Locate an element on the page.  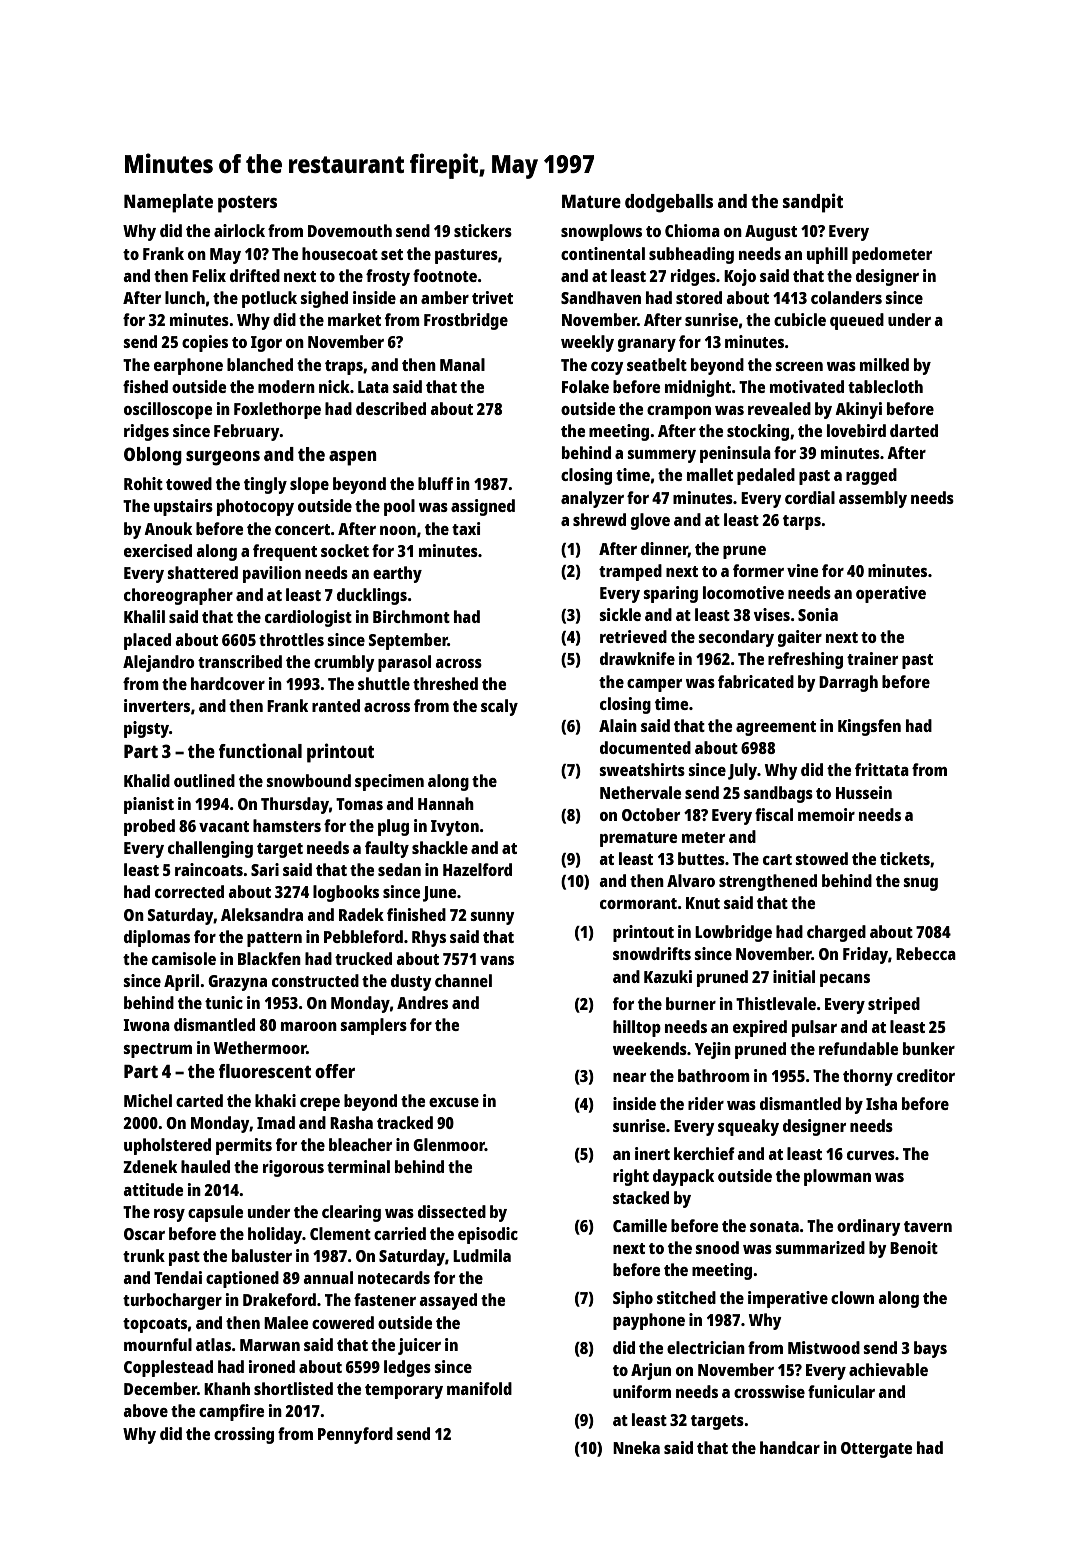
holiday is located at coordinates (275, 1235).
